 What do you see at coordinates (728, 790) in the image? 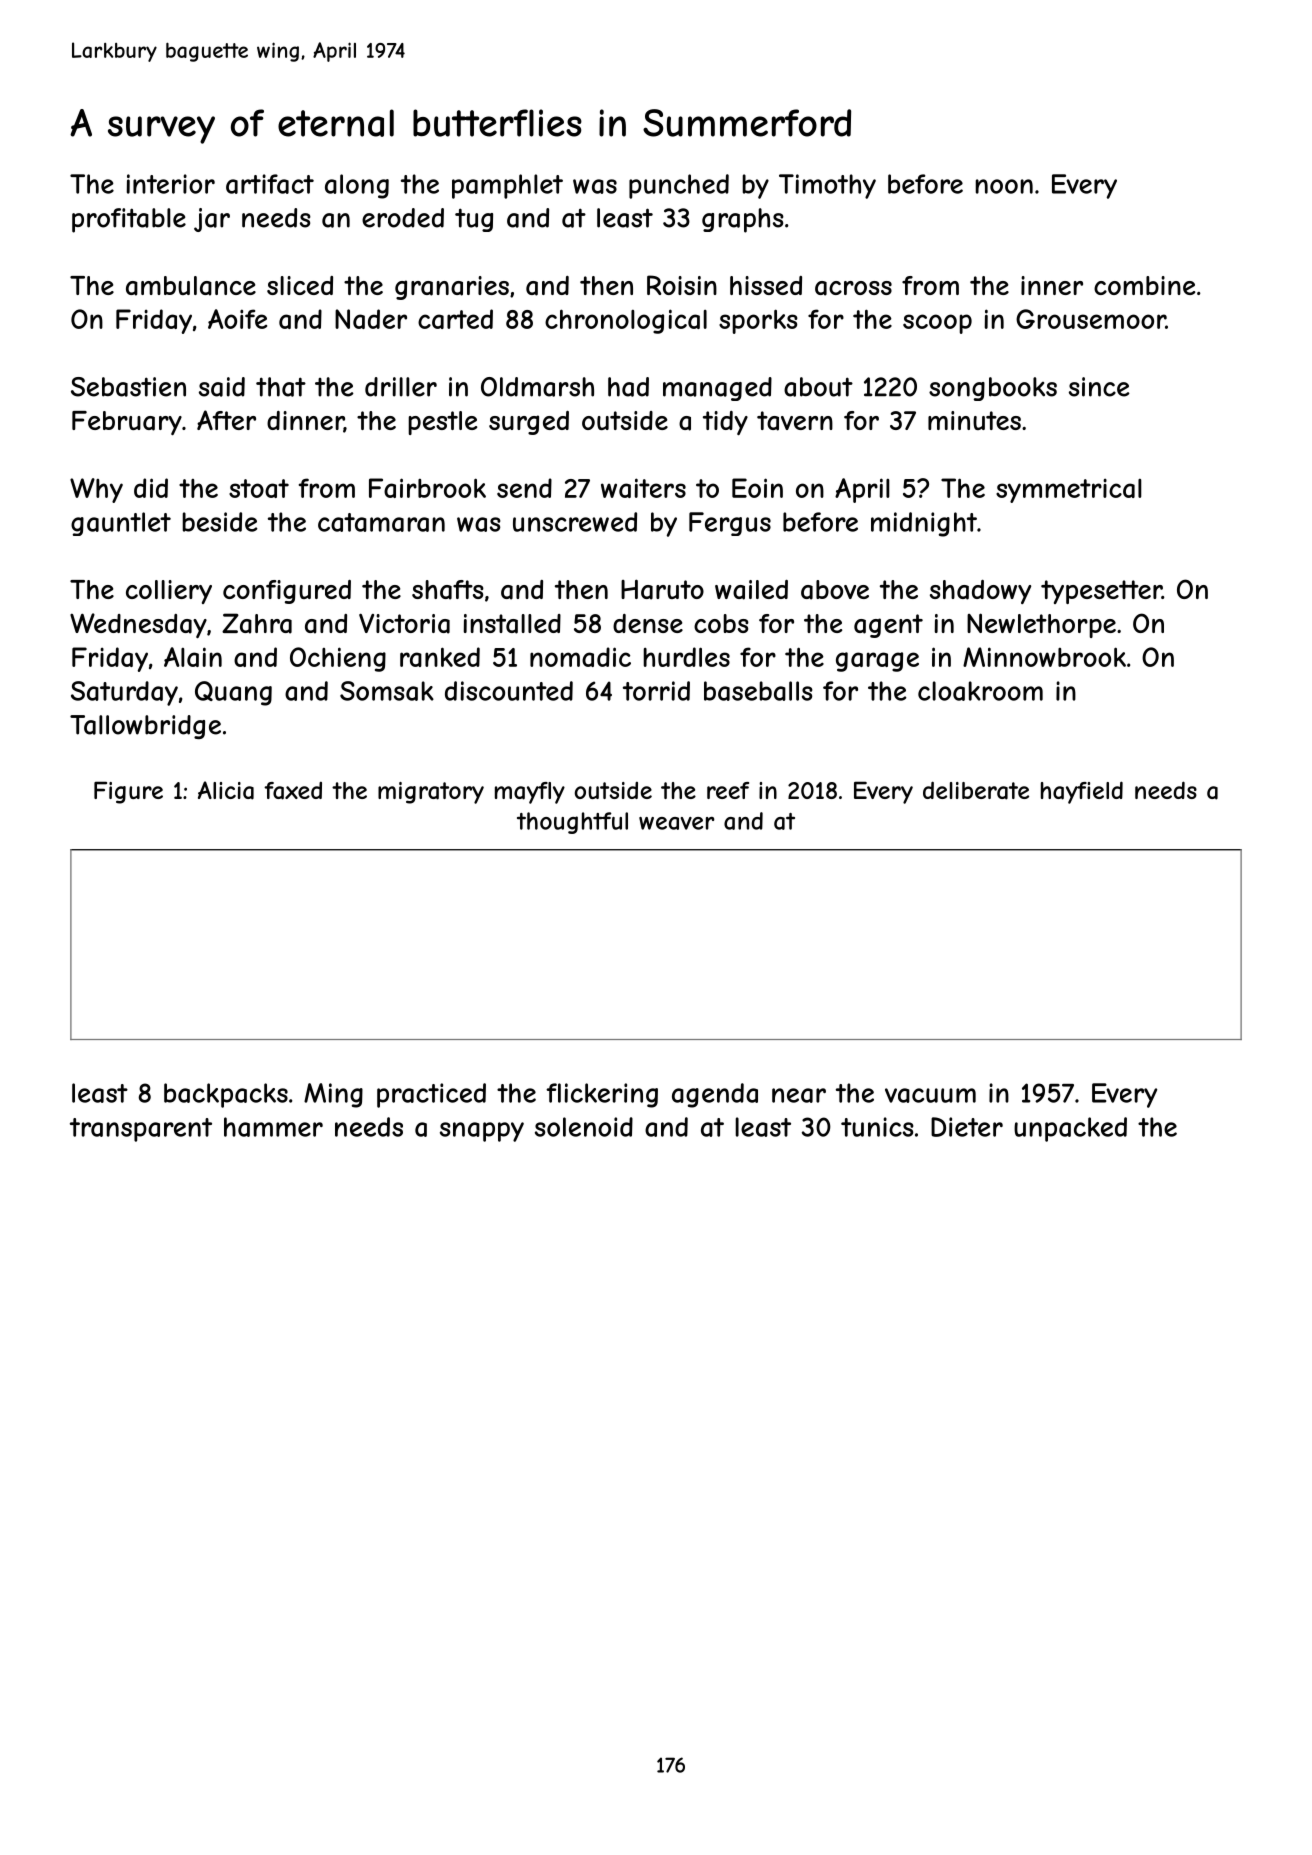
I see `reef` at bounding box center [728, 790].
